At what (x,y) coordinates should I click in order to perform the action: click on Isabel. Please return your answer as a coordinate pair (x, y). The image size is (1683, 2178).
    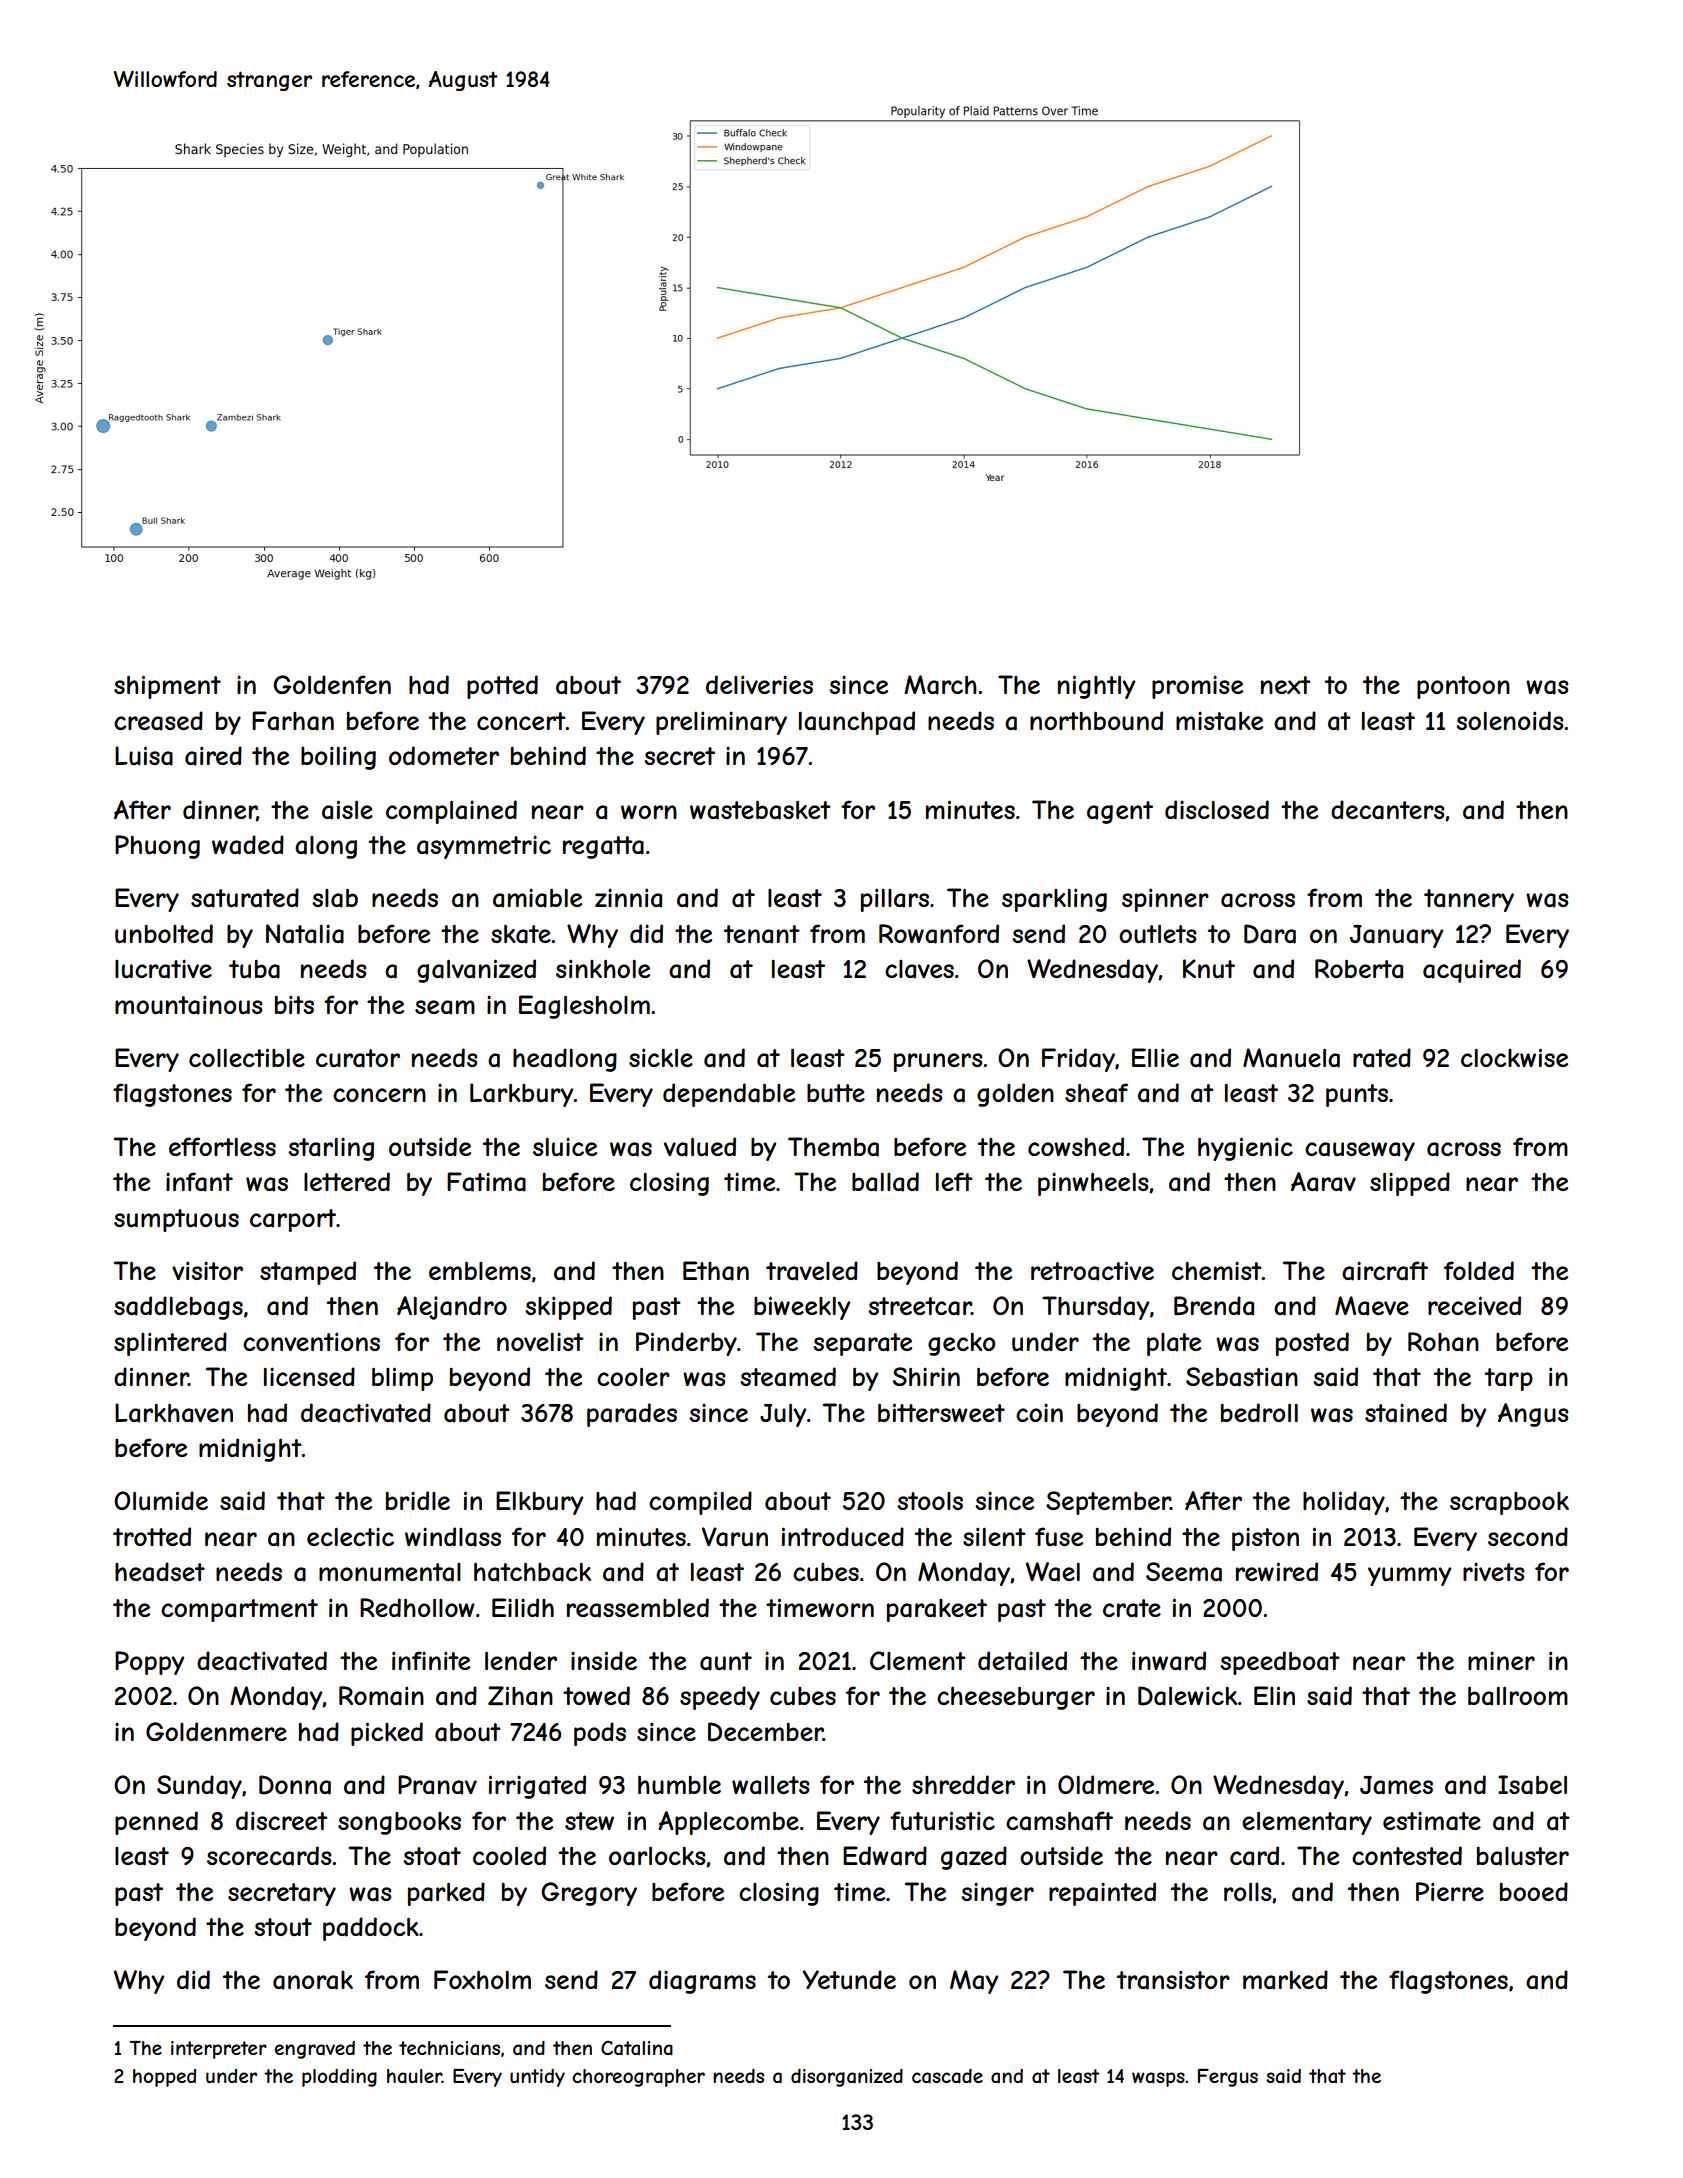
    Looking at the image, I should click on (1532, 1785).
